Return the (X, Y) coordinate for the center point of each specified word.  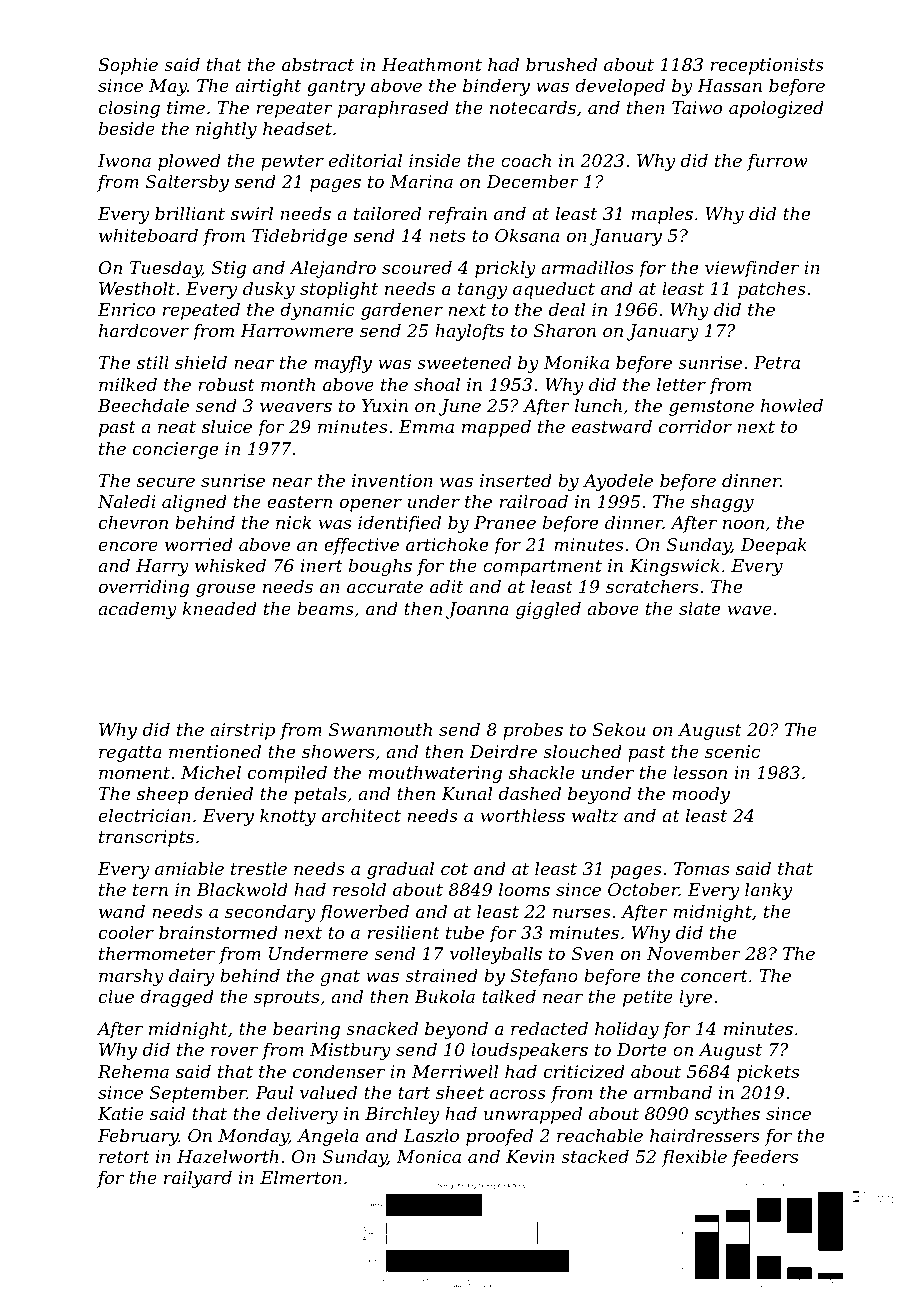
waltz (595, 815)
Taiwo (697, 107)
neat (177, 427)
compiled (287, 774)
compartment (542, 568)
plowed (189, 162)
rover (234, 1051)
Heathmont (432, 64)
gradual (400, 870)
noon (743, 524)
